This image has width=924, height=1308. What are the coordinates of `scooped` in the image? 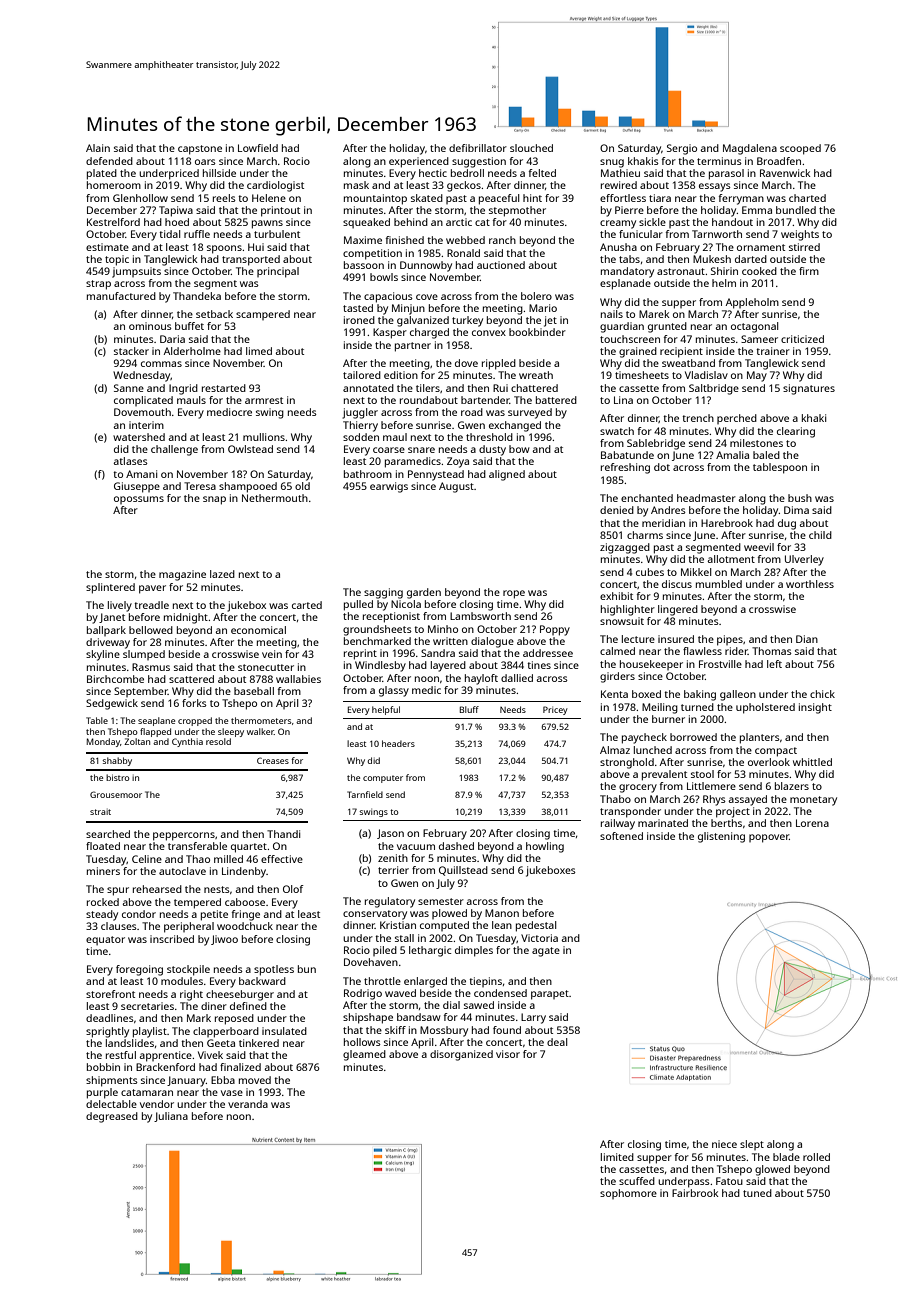 It's located at (800, 149).
